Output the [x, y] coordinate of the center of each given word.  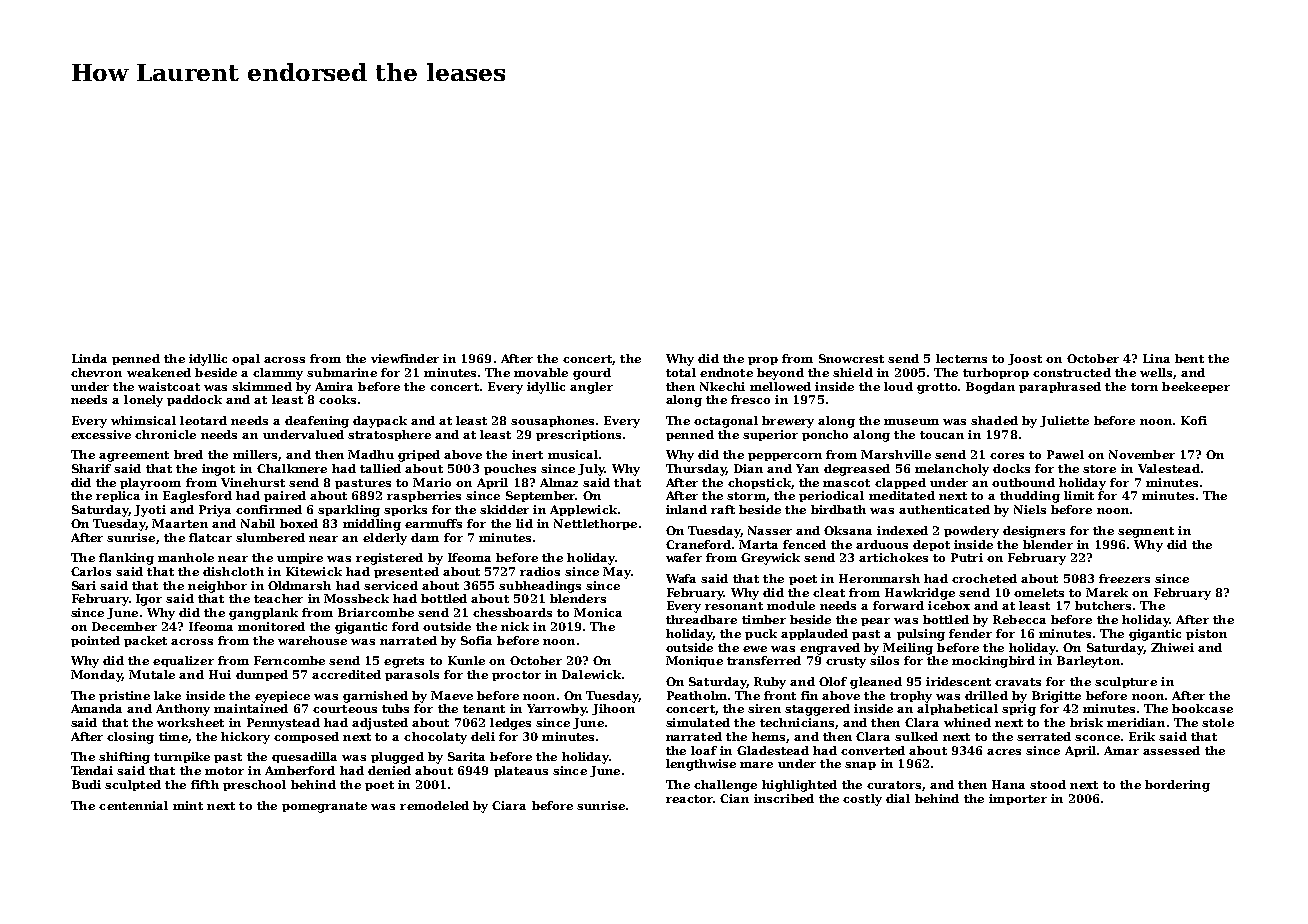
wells [1156, 372]
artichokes [893, 557]
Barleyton [1088, 662]
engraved [830, 649]
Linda [89, 358]
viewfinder [405, 358]
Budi [86, 784]
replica [118, 496]
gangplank [263, 614]
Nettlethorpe [595, 524]
